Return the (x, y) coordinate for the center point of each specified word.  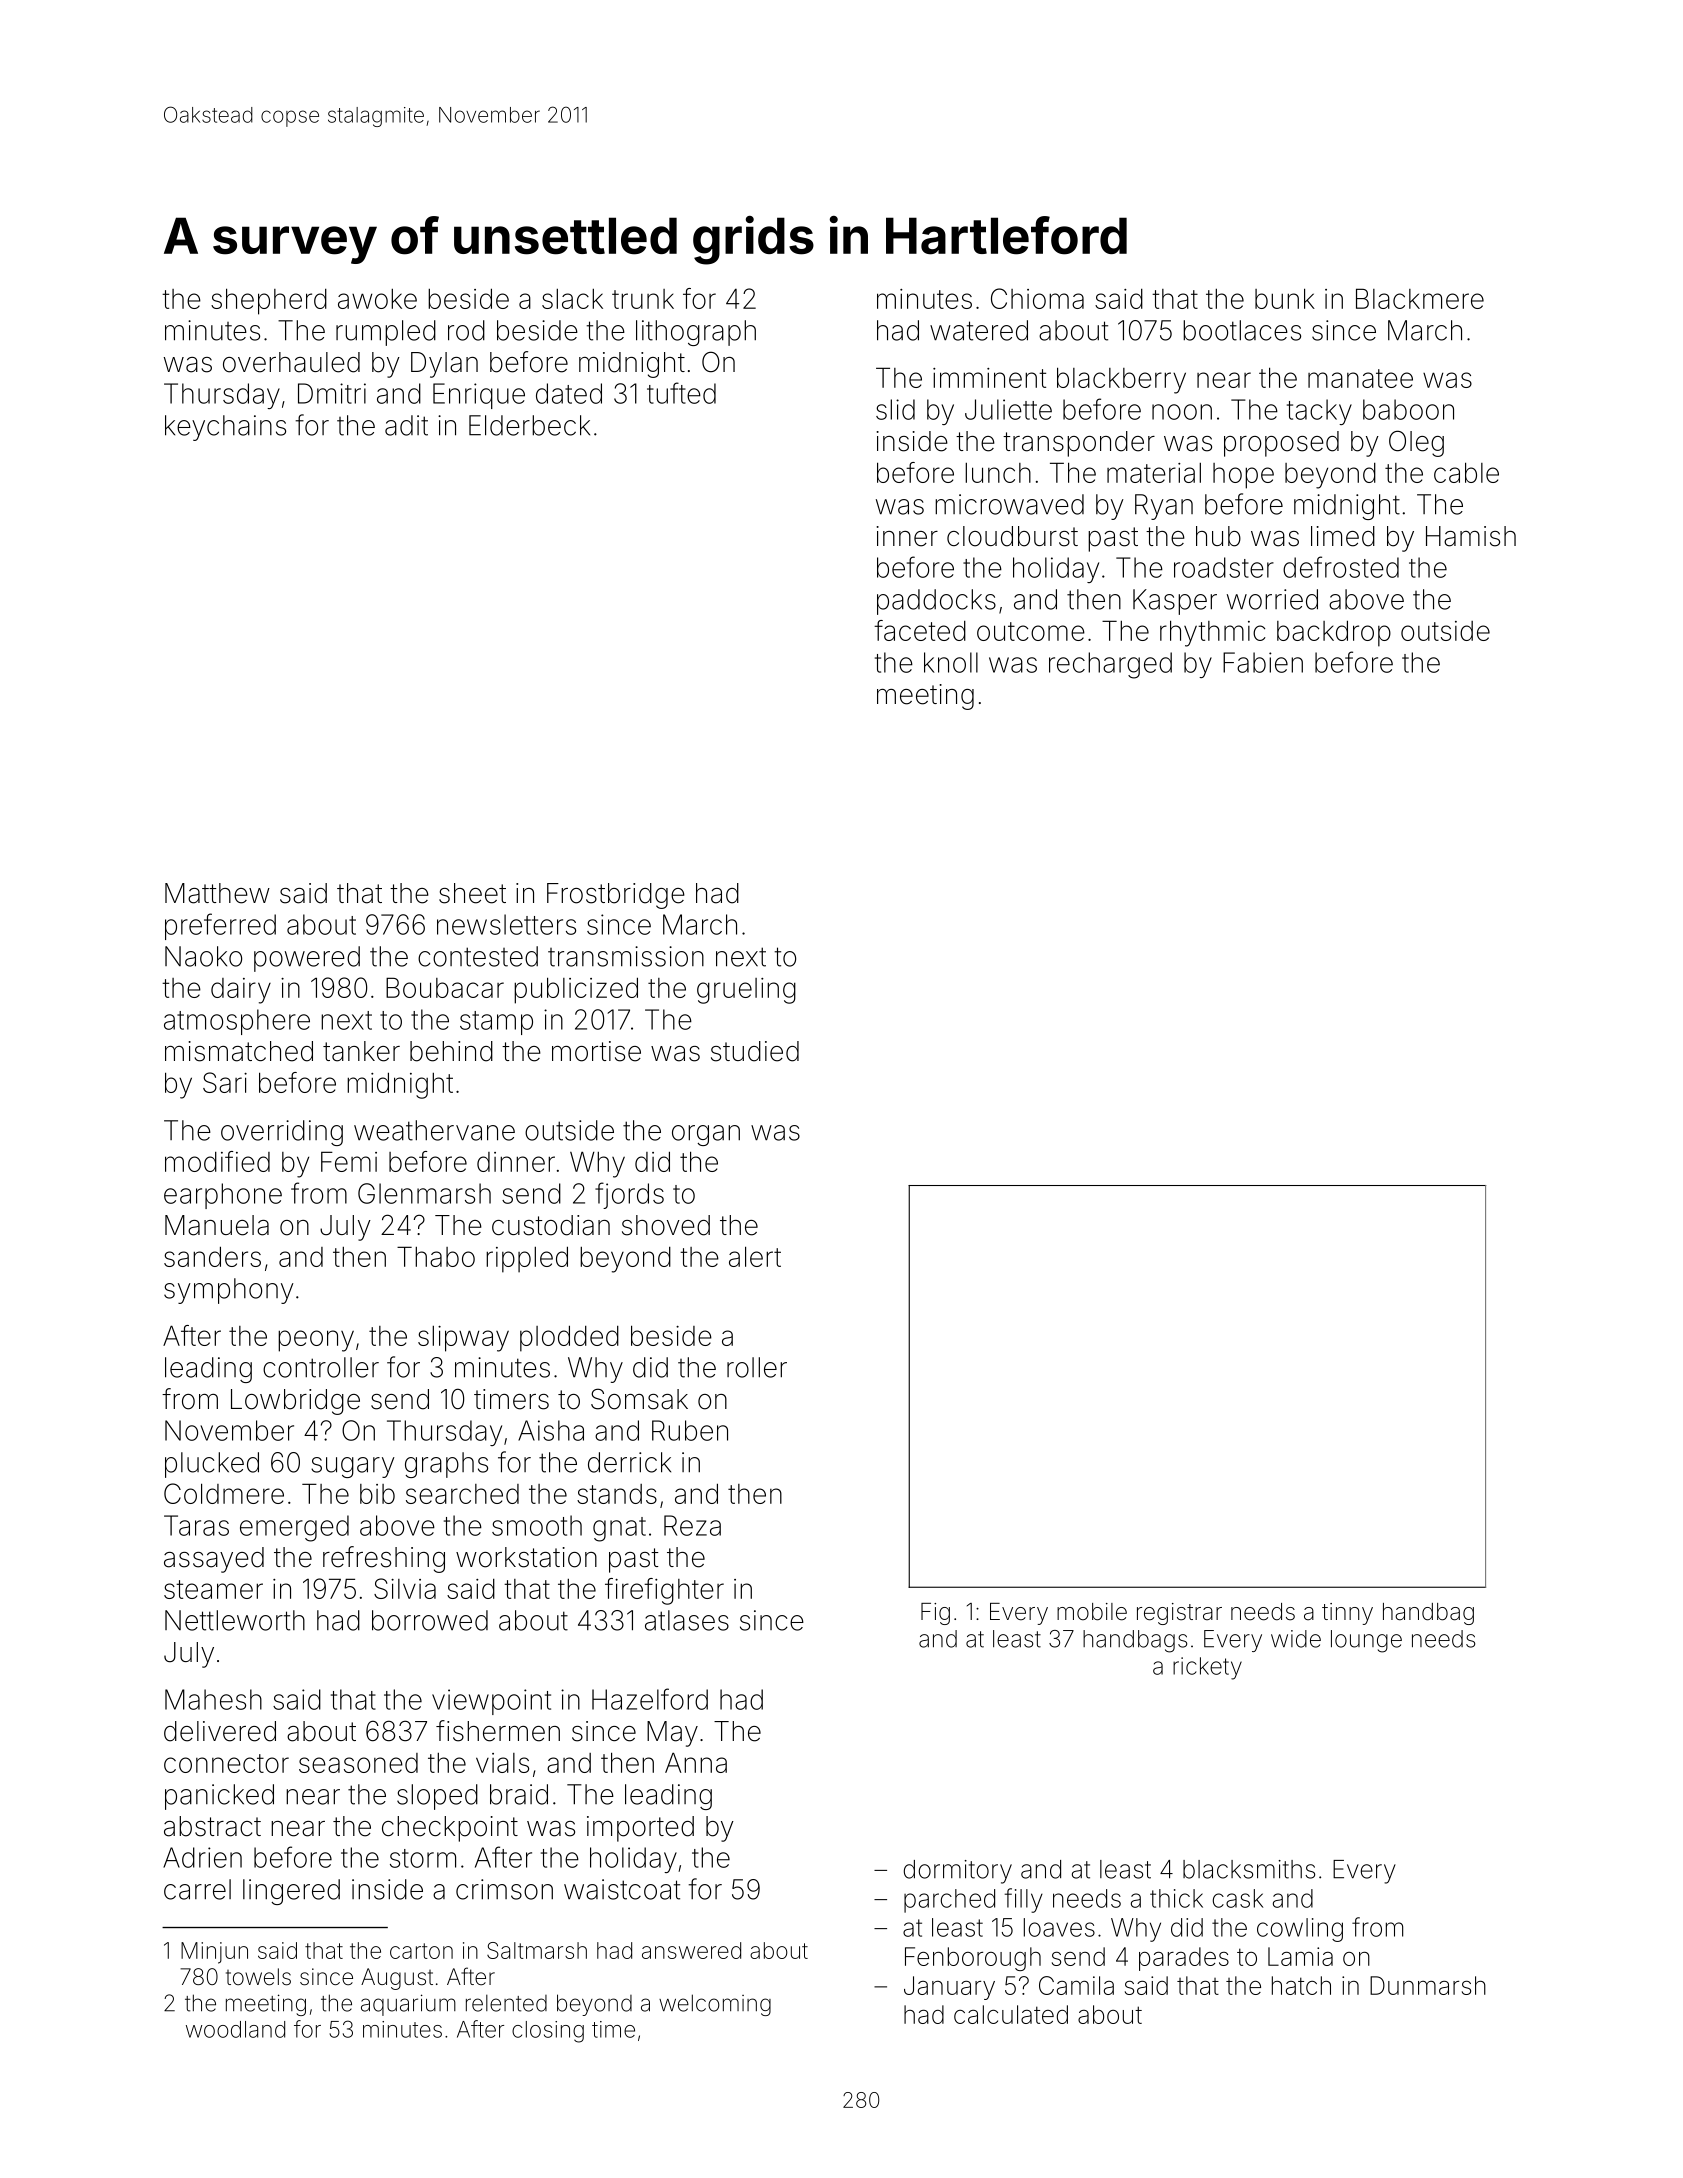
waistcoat (622, 1889)
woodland (235, 2029)
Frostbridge (616, 896)
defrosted (1341, 567)
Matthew (217, 893)
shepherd (269, 301)
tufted (681, 393)
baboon (1408, 409)
